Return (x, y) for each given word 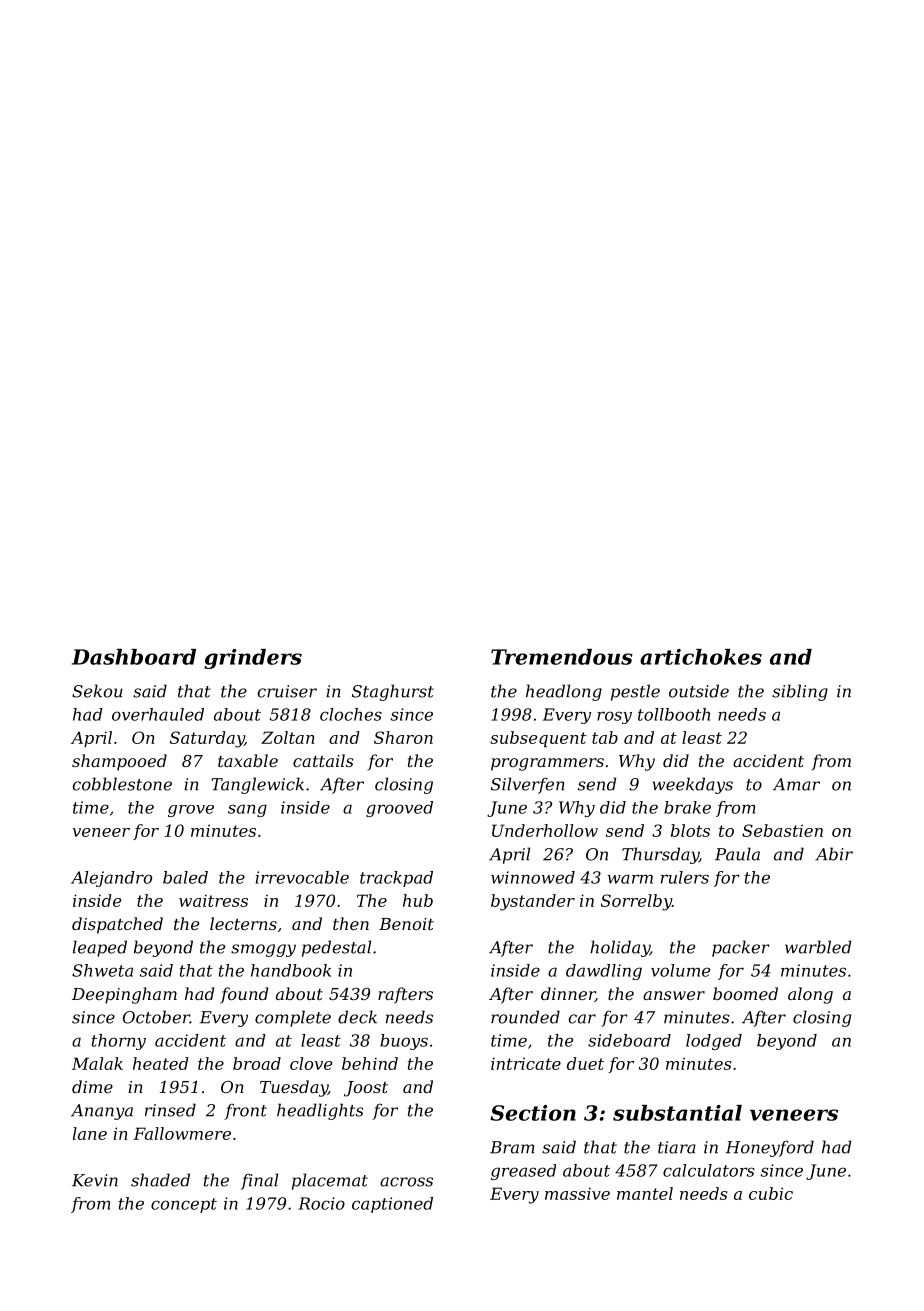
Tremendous (562, 657)
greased (523, 1172)
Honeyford (770, 1148)
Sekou (97, 691)
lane (90, 1133)
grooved (399, 809)
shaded (160, 1180)
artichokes (701, 657)
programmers (547, 764)
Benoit (406, 924)
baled (185, 877)
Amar (796, 784)
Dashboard (134, 657)
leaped (100, 948)
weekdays (692, 785)
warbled (818, 947)
